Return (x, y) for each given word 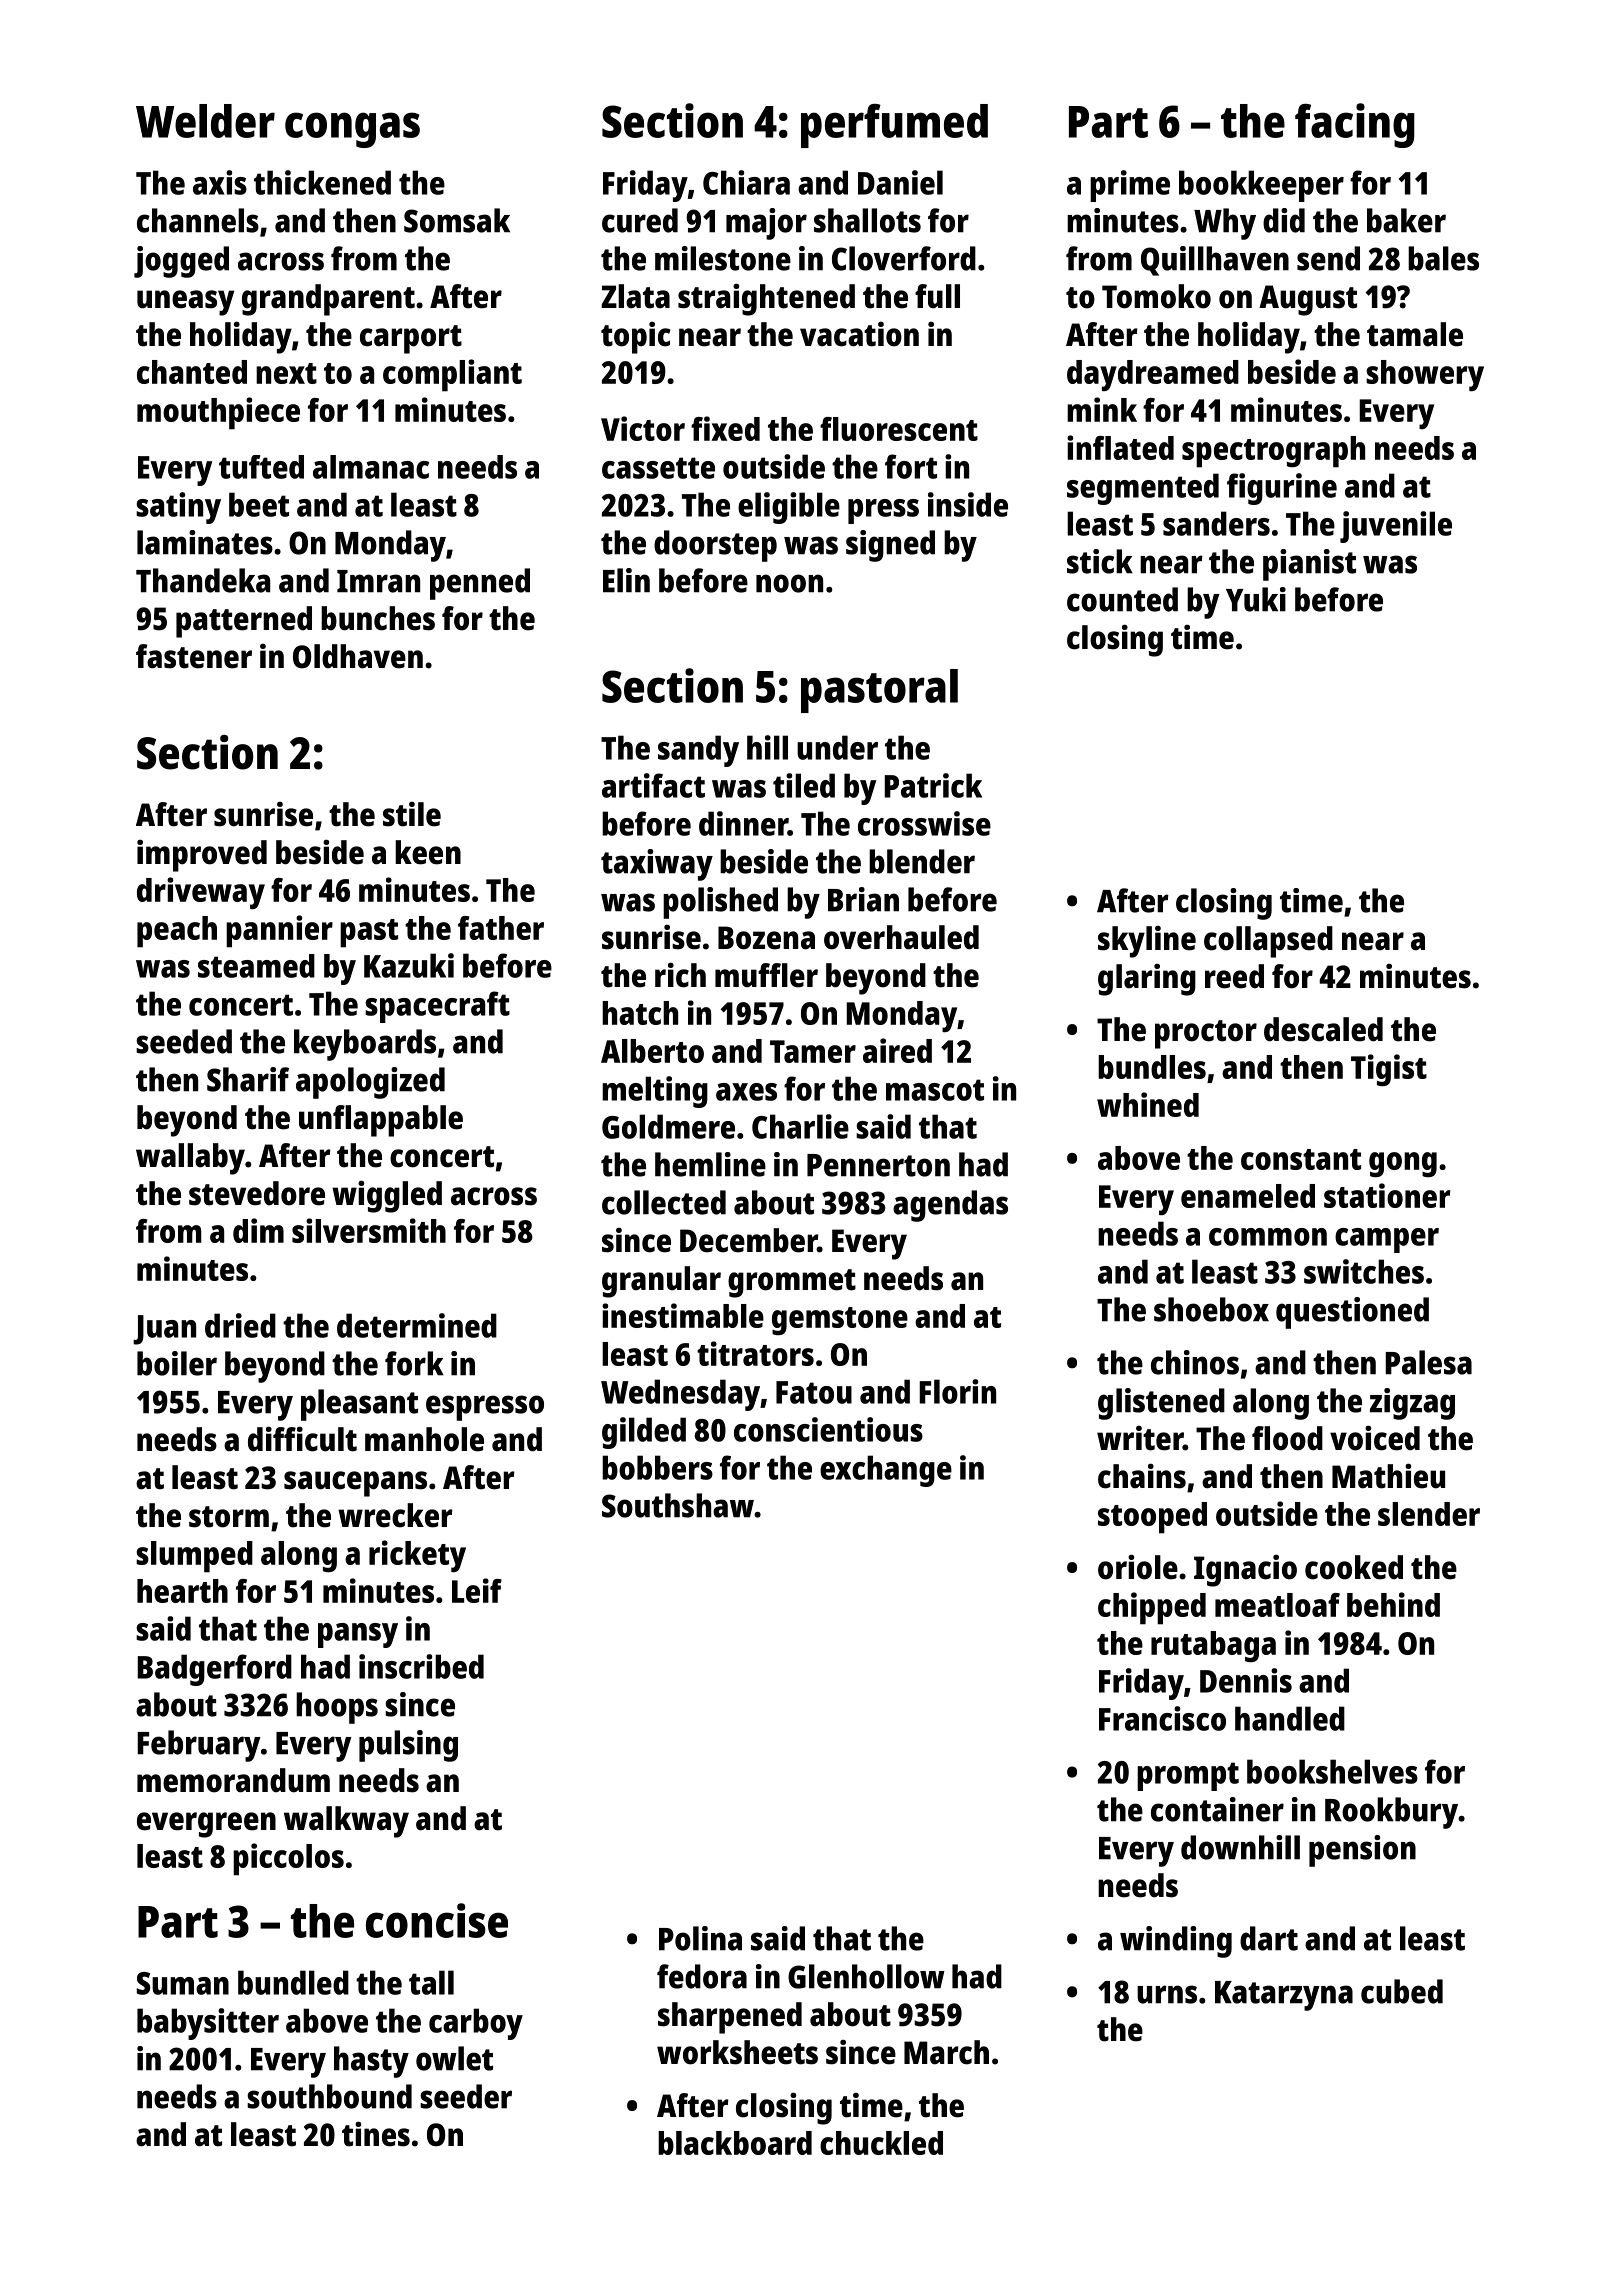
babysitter (208, 2024)
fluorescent (899, 429)
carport (411, 339)
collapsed (1268, 942)
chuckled (881, 2143)
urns (1167, 1994)
